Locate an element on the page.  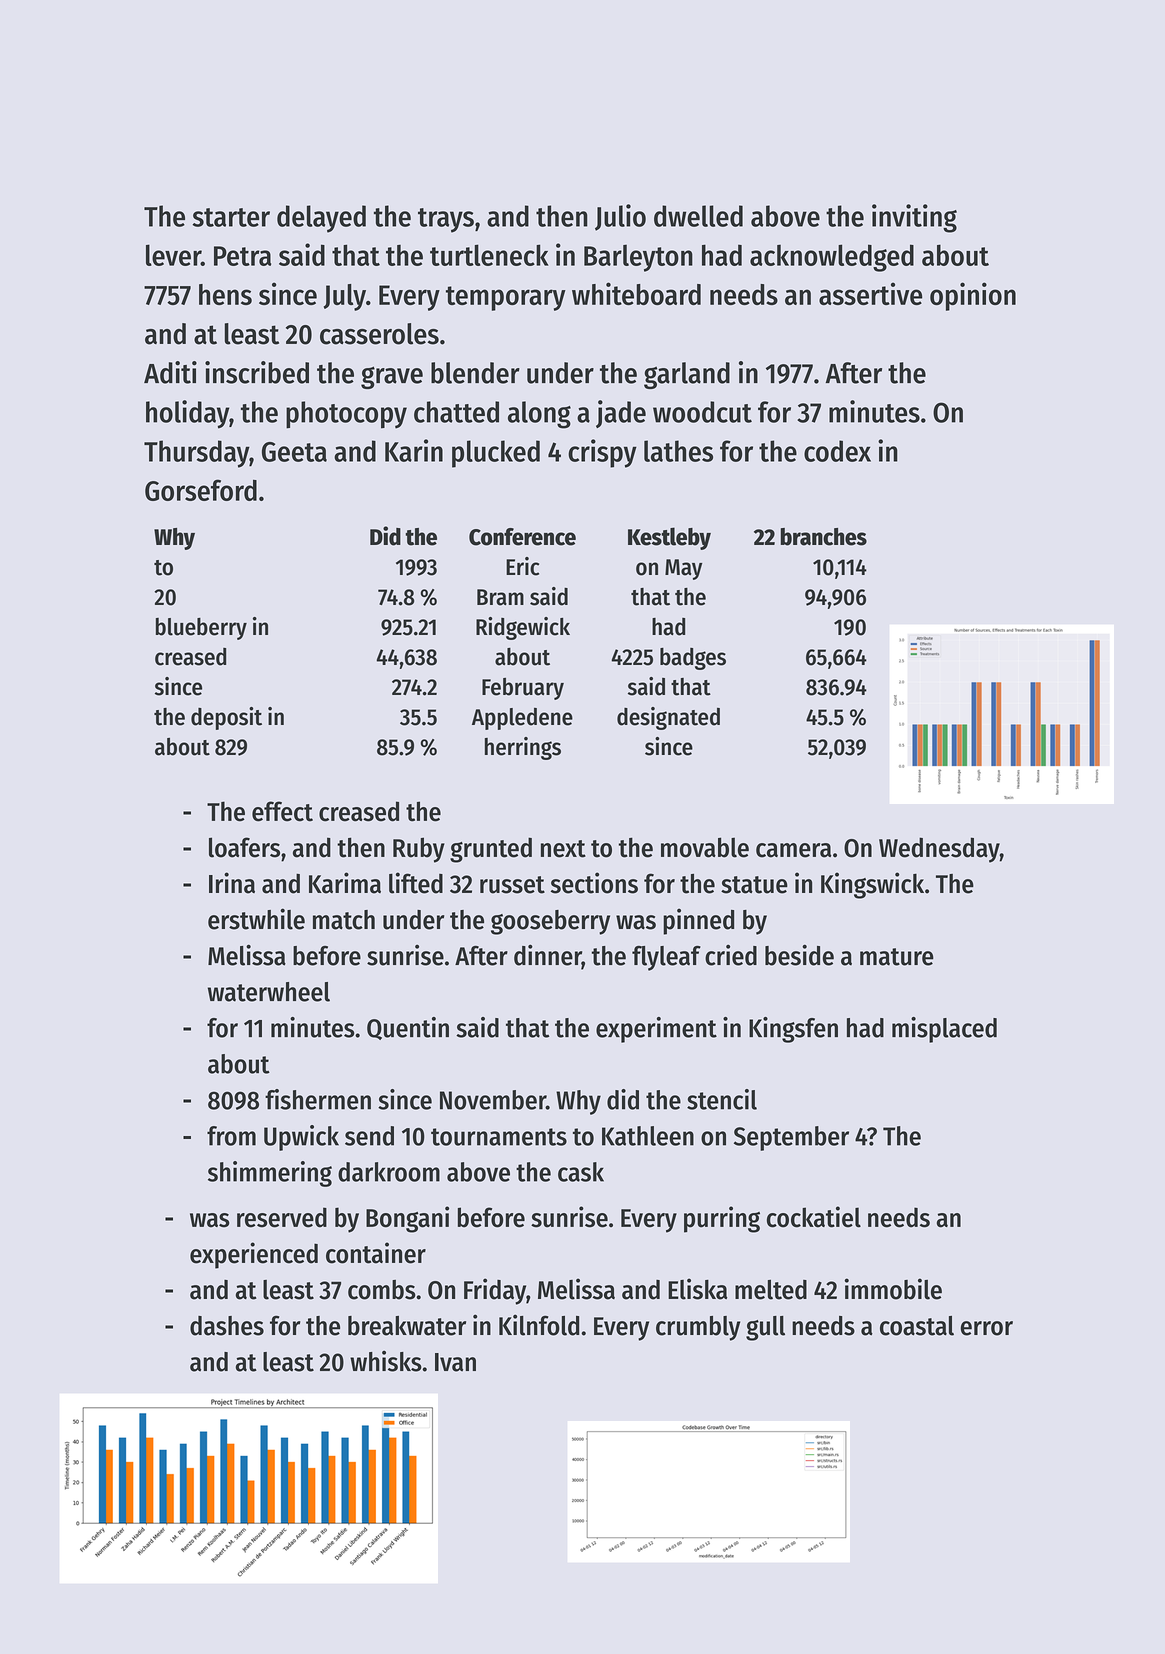
error is located at coordinates (987, 1328).
